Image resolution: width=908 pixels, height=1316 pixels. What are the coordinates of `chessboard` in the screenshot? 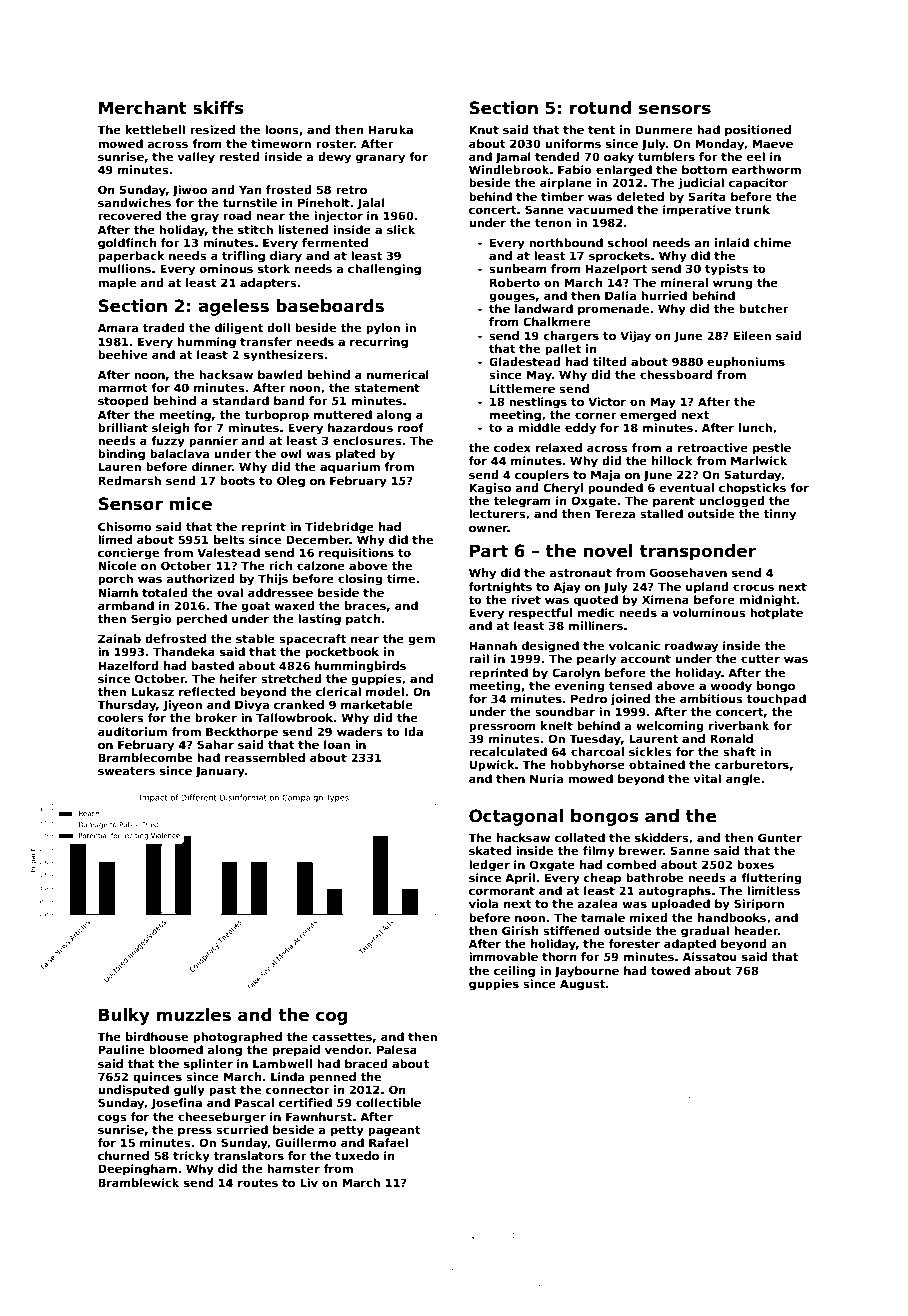 It's located at (676, 374).
